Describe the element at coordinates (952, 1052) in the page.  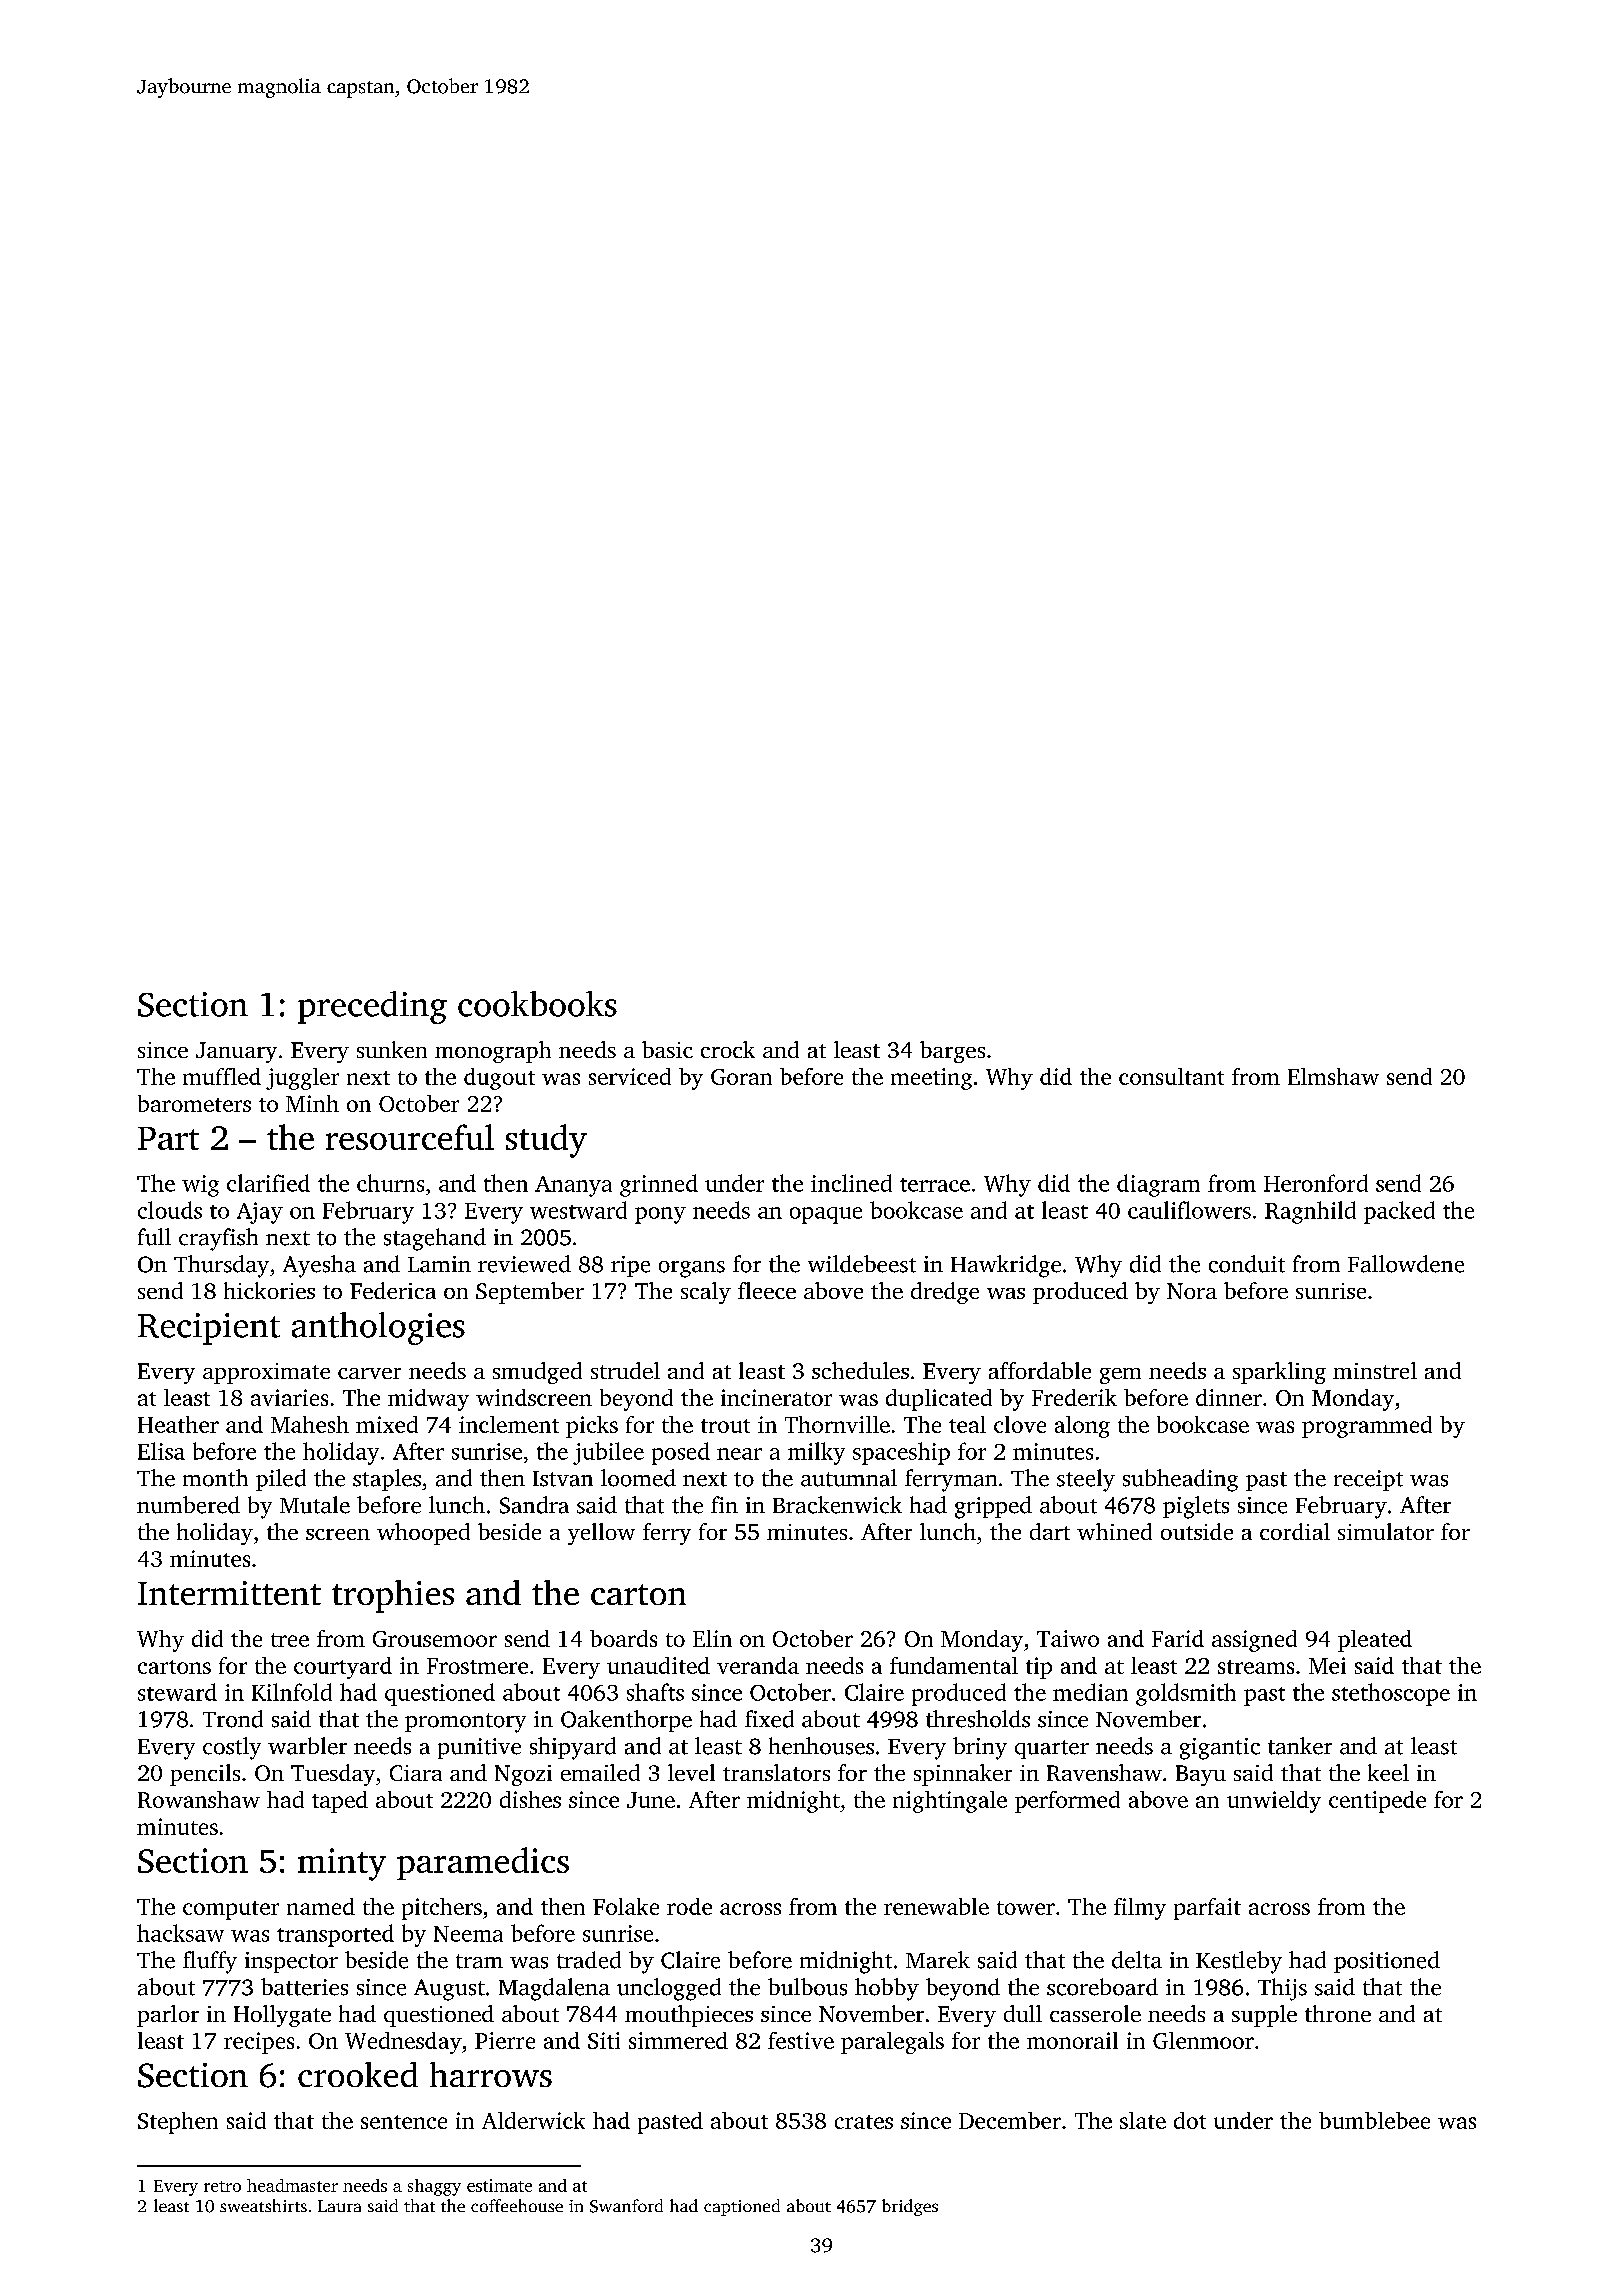
I see `barges` at that location.
